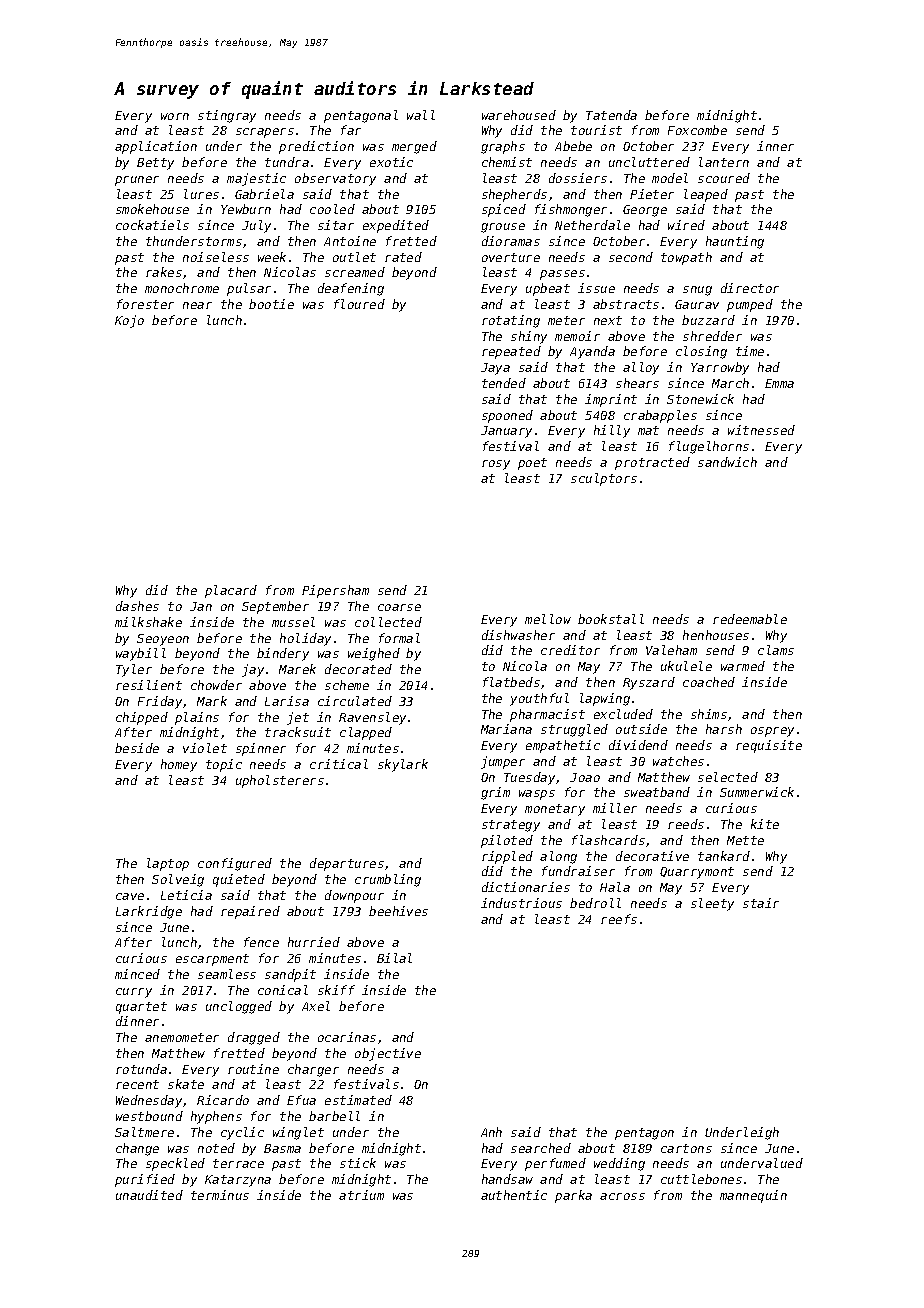  What do you see at coordinates (573, 1196) in the screenshot?
I see `parka` at bounding box center [573, 1196].
